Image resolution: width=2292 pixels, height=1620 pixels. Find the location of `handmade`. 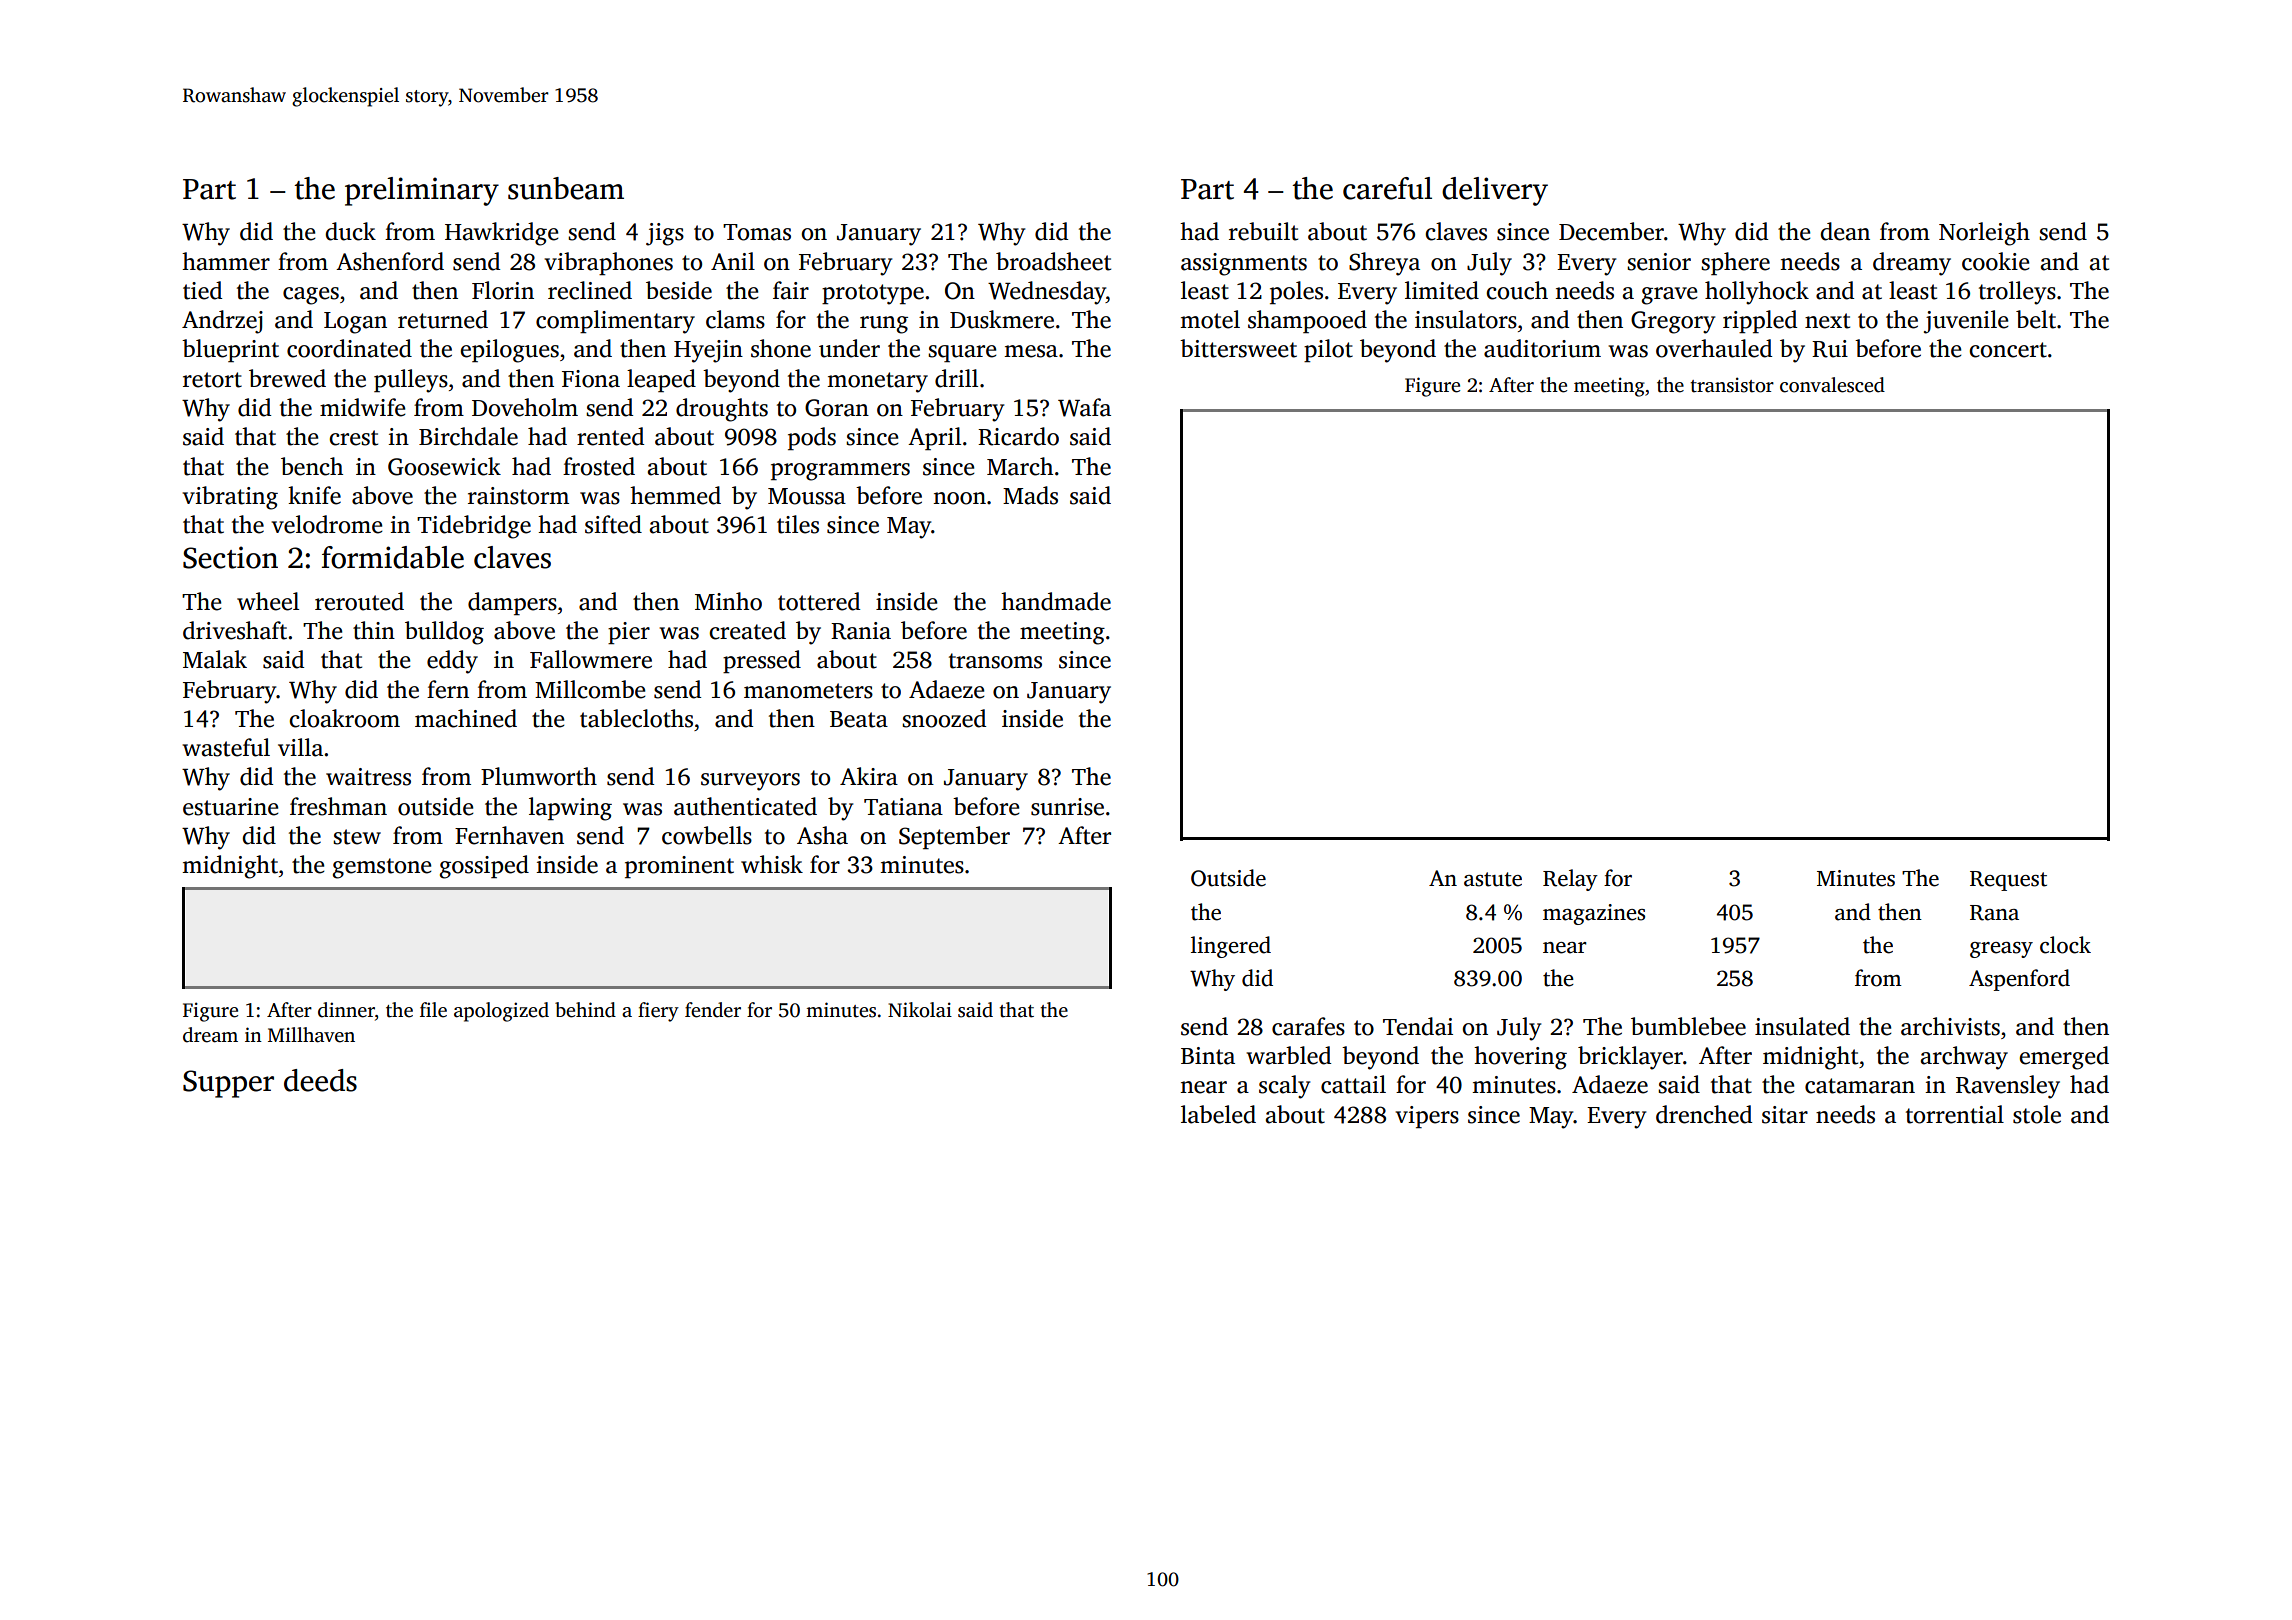

handmade is located at coordinates (1056, 601).
